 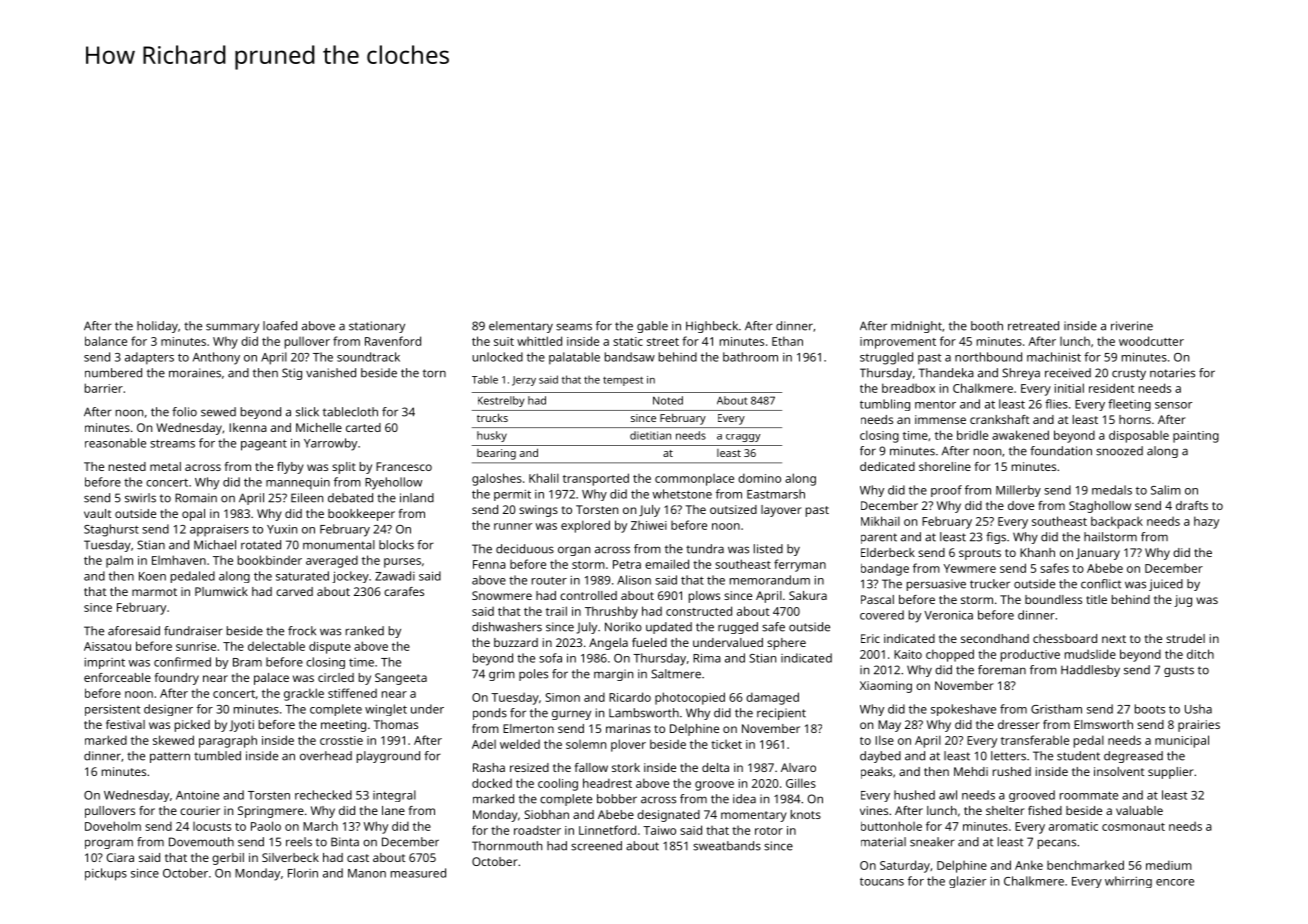 What do you see at coordinates (563, 697) in the screenshot?
I see `Simon` at bounding box center [563, 697].
